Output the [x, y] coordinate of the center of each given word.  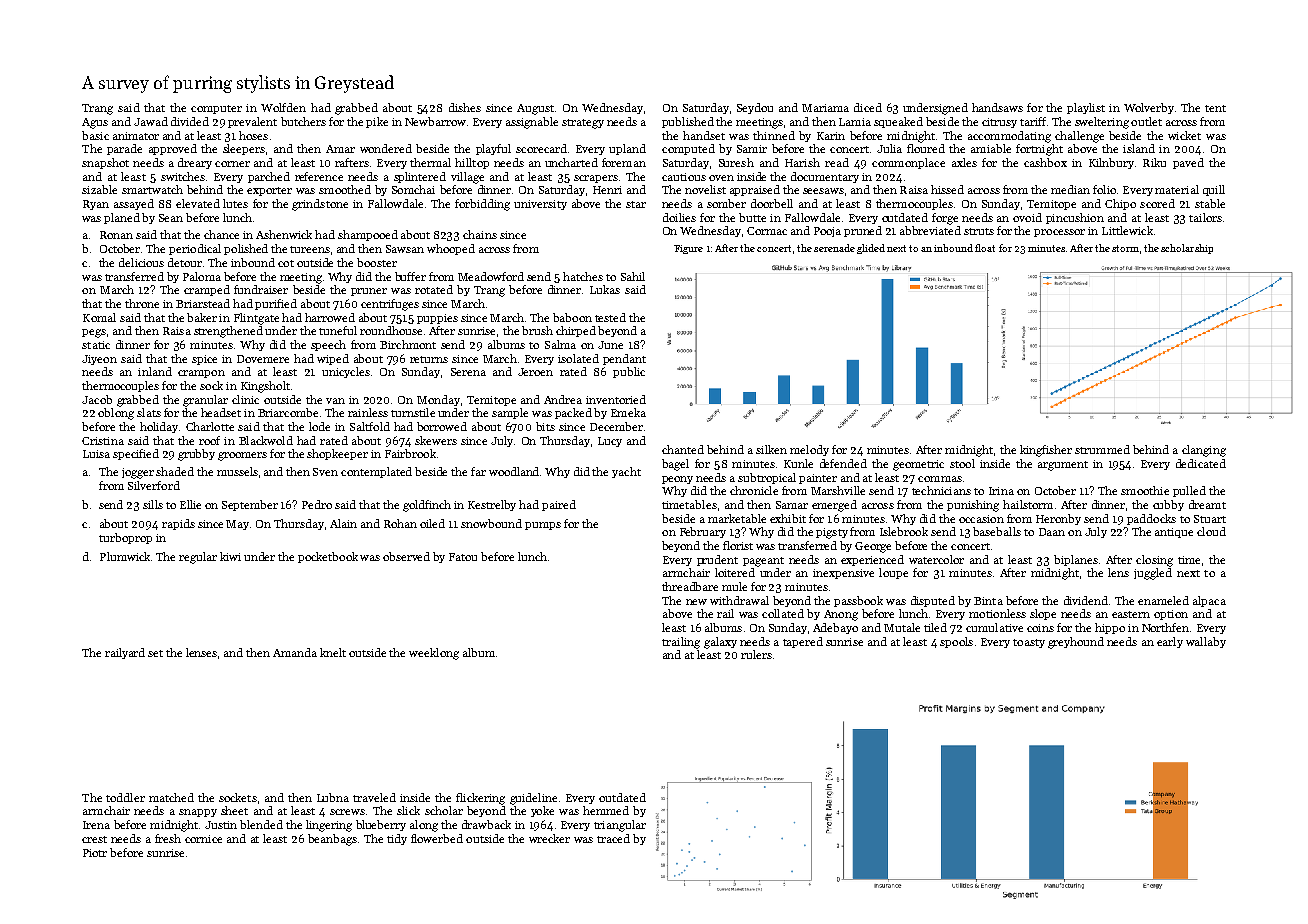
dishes [465, 107]
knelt [333, 652]
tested [610, 317]
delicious [141, 262]
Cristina [103, 441]
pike [377, 122]
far [478, 471]
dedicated [1201, 463]
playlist [1086, 108]
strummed [1102, 449]
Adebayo [835, 628]
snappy [198, 813]
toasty [1029, 643]
